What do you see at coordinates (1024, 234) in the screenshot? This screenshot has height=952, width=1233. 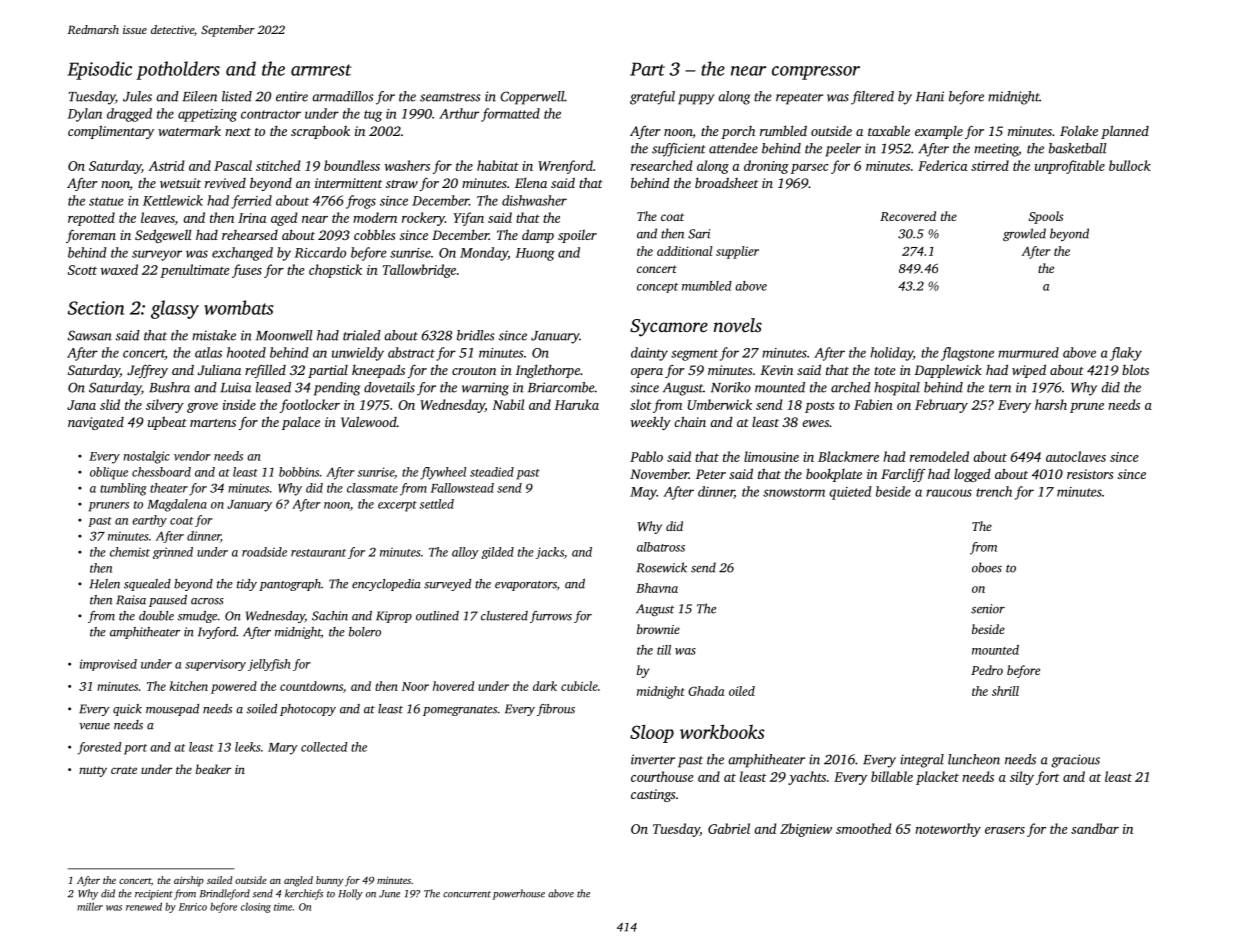 I see `growled` at bounding box center [1024, 234].
